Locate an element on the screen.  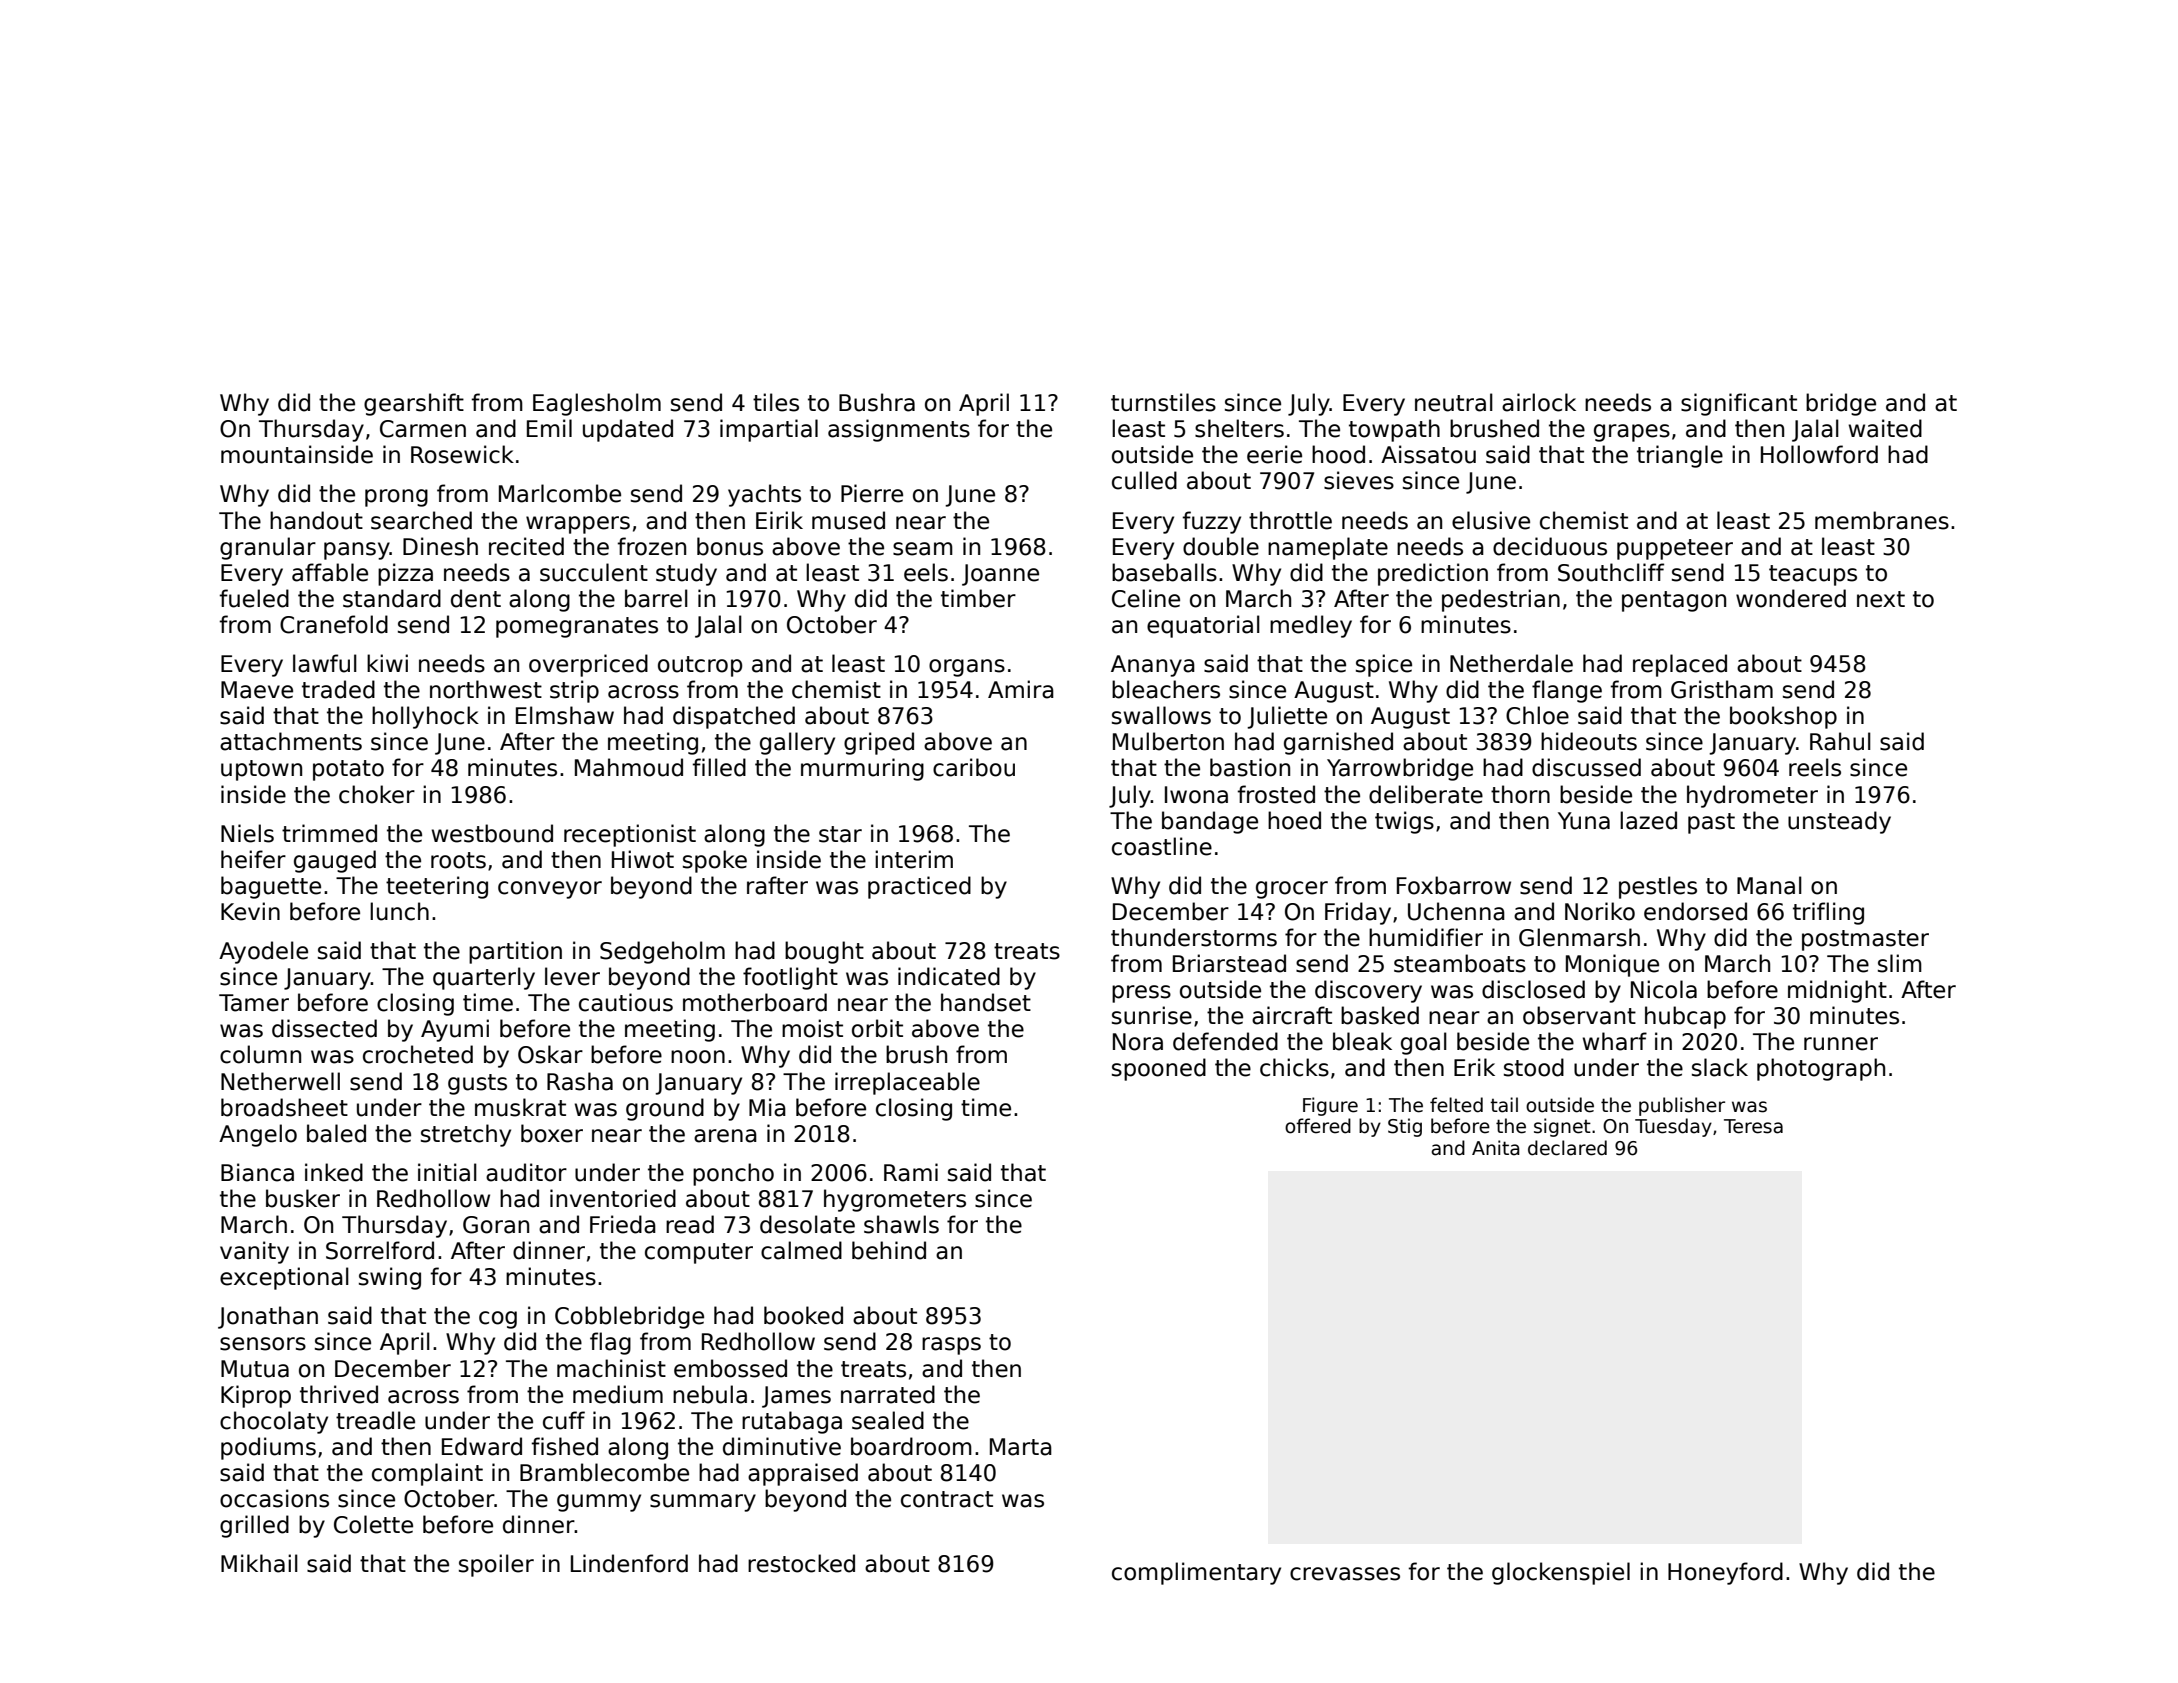
Pierre is located at coordinates (872, 493).
